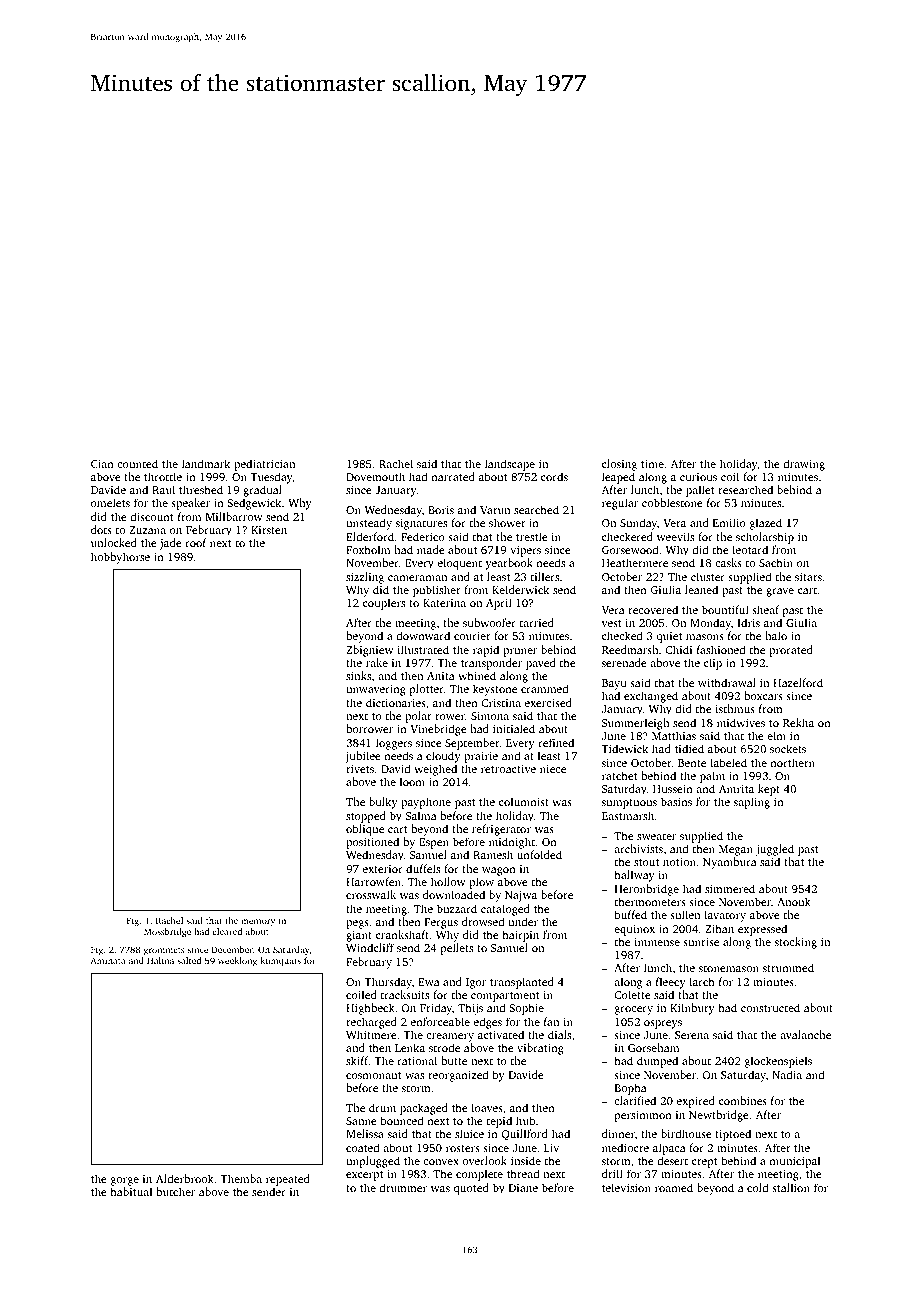  What do you see at coordinates (457, 908) in the page?
I see `buzzard` at bounding box center [457, 908].
